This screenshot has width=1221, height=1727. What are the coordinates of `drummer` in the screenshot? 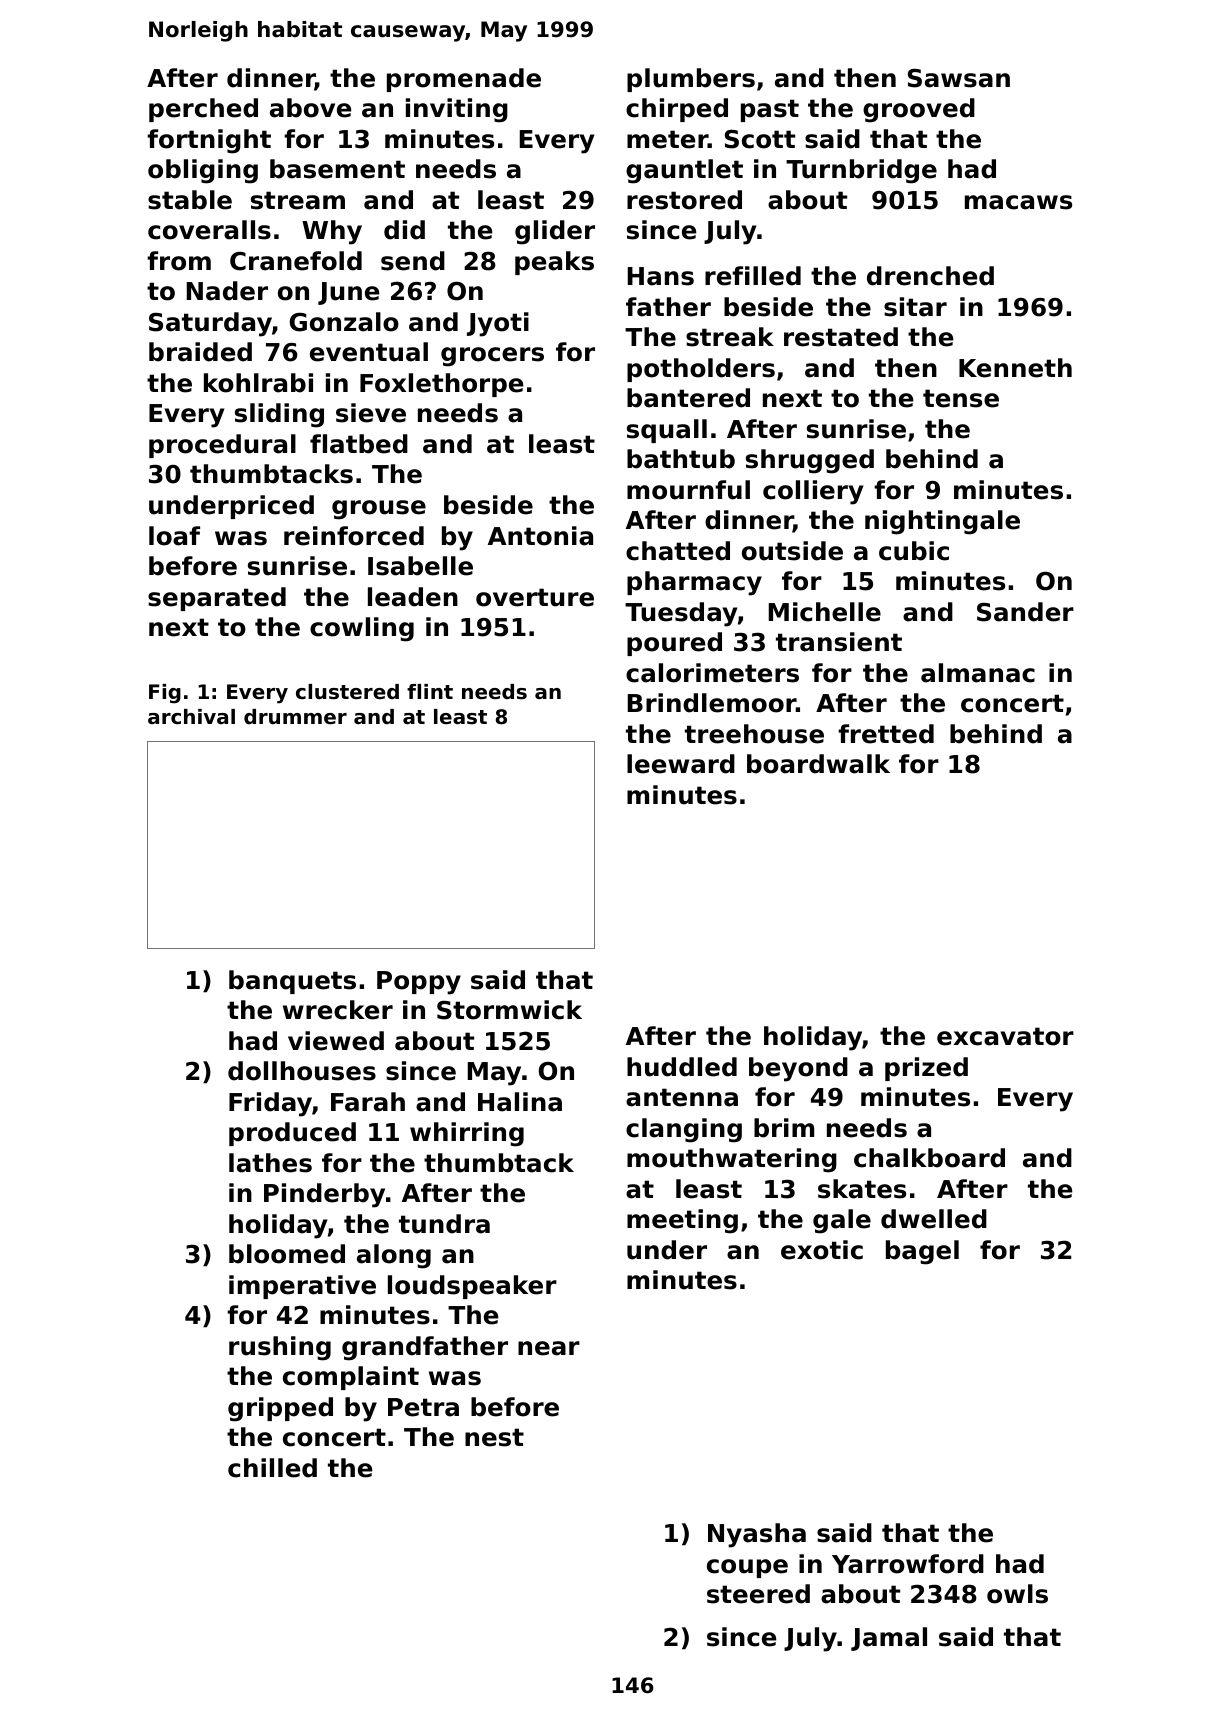 It's located at (295, 717).
